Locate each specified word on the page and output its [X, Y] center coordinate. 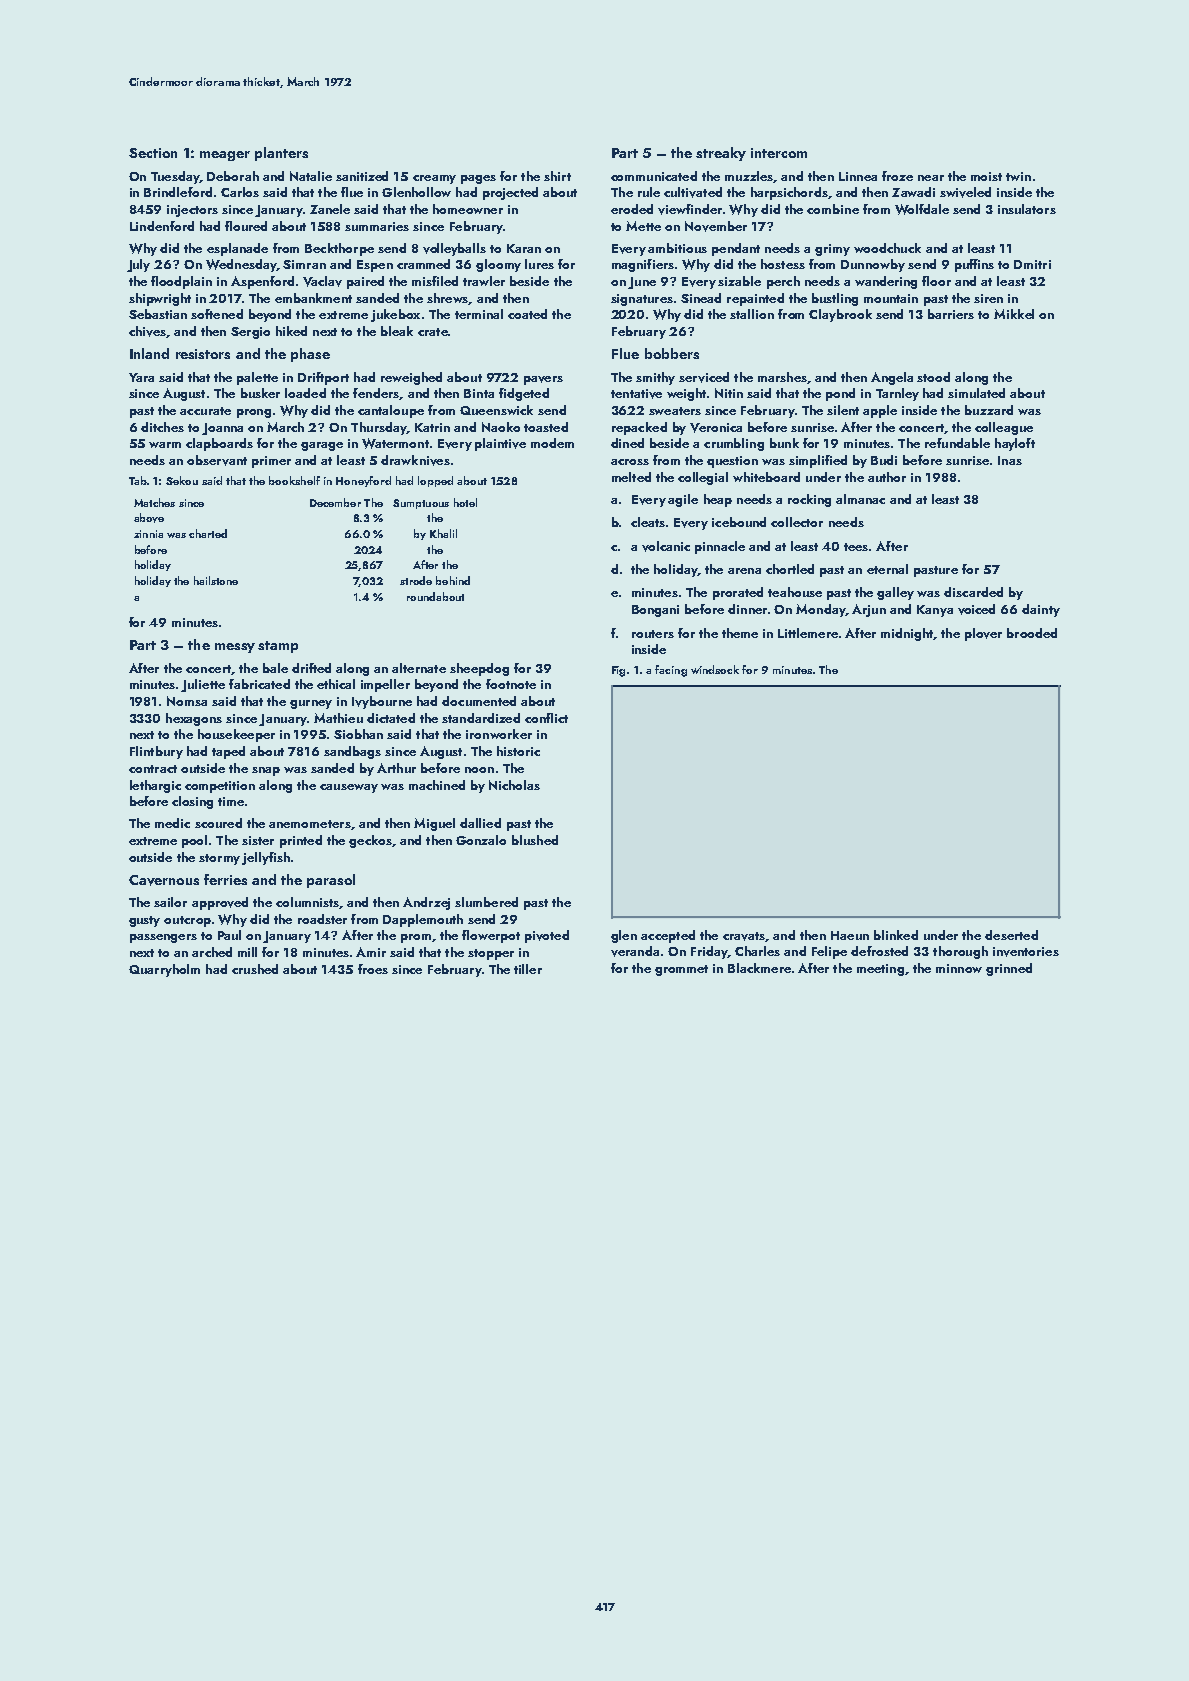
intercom [779, 153]
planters [281, 154]
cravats [744, 936]
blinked [896, 935]
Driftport [323, 378]
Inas [1010, 460]
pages [478, 179]
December [335, 502]
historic [518, 751]
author [887, 477]
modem [552, 443]
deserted [1011, 935]
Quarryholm [164, 970]
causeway [349, 788]
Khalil [443, 533]
